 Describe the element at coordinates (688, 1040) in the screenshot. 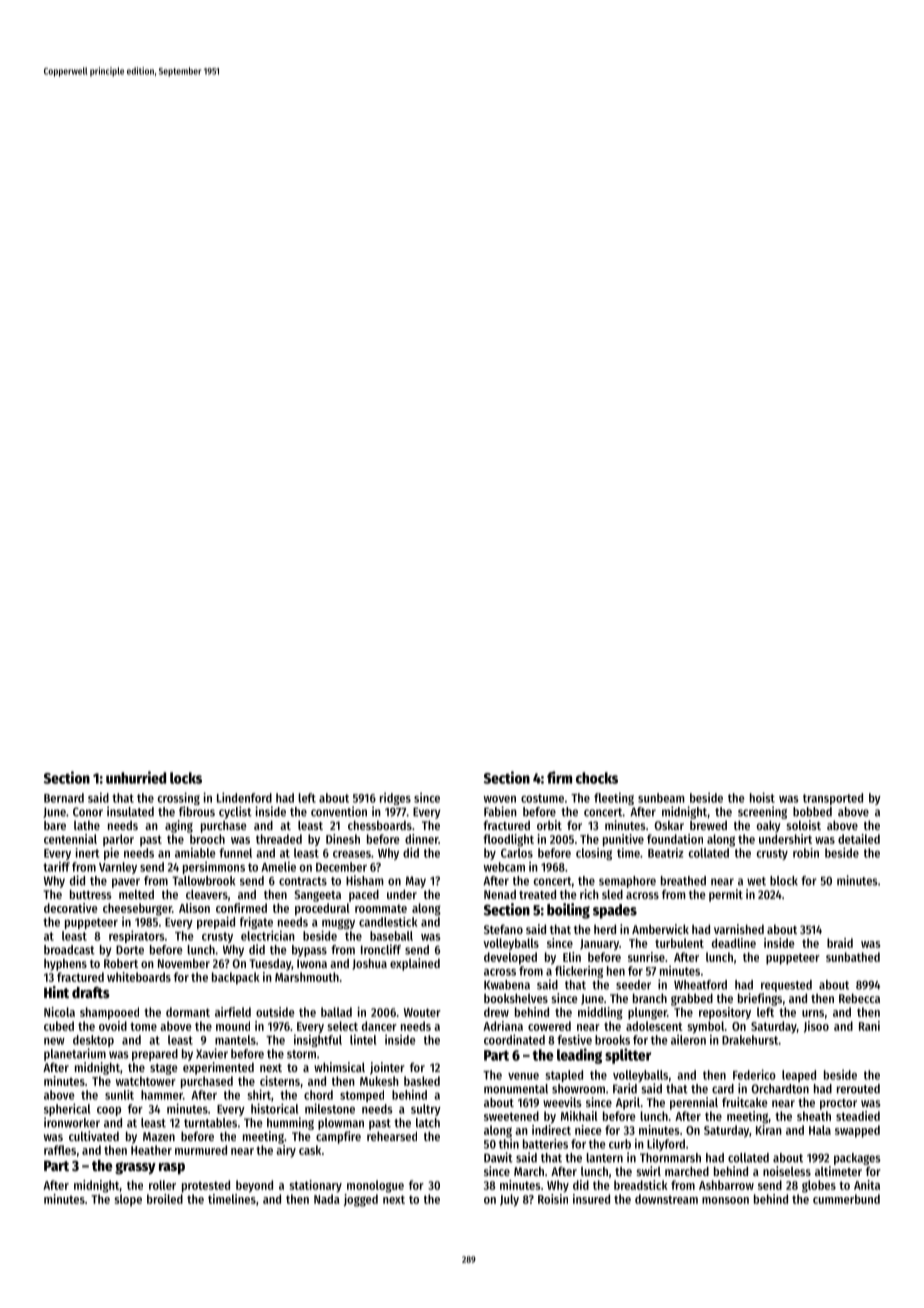

I see `aileron` at that location.
